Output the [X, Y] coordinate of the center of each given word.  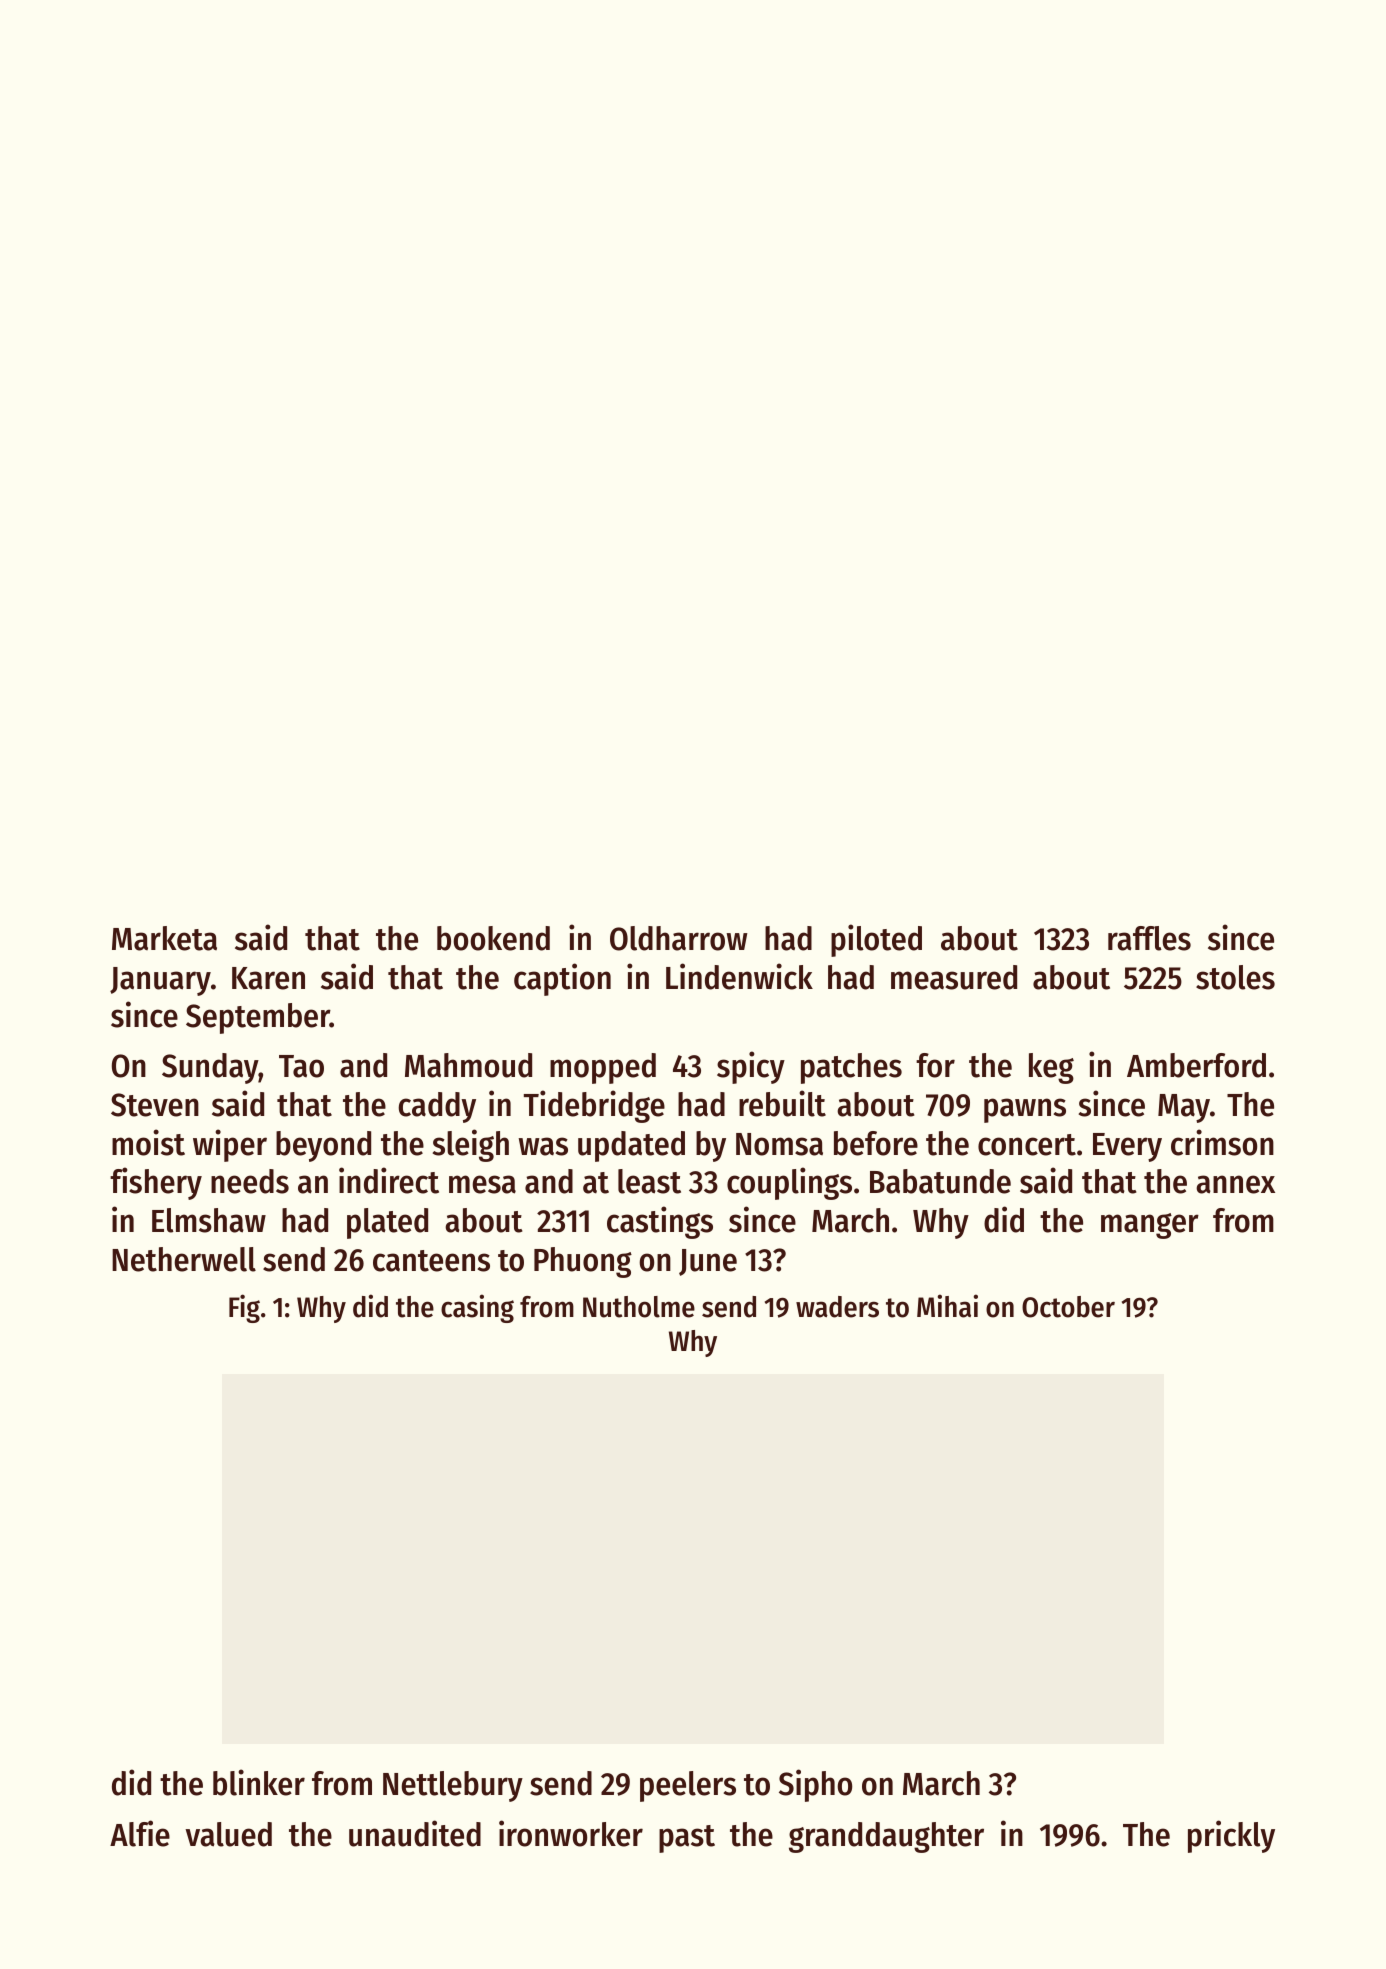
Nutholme [639, 1307]
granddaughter [886, 1837]
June [708, 1262]
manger [1150, 1226]
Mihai [947, 1306]
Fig [244, 1308]
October [1068, 1307]
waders [837, 1307]
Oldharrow [679, 938]
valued [228, 1834]
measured [954, 977]
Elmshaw [209, 1220]
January [160, 981]
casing [477, 1308]
